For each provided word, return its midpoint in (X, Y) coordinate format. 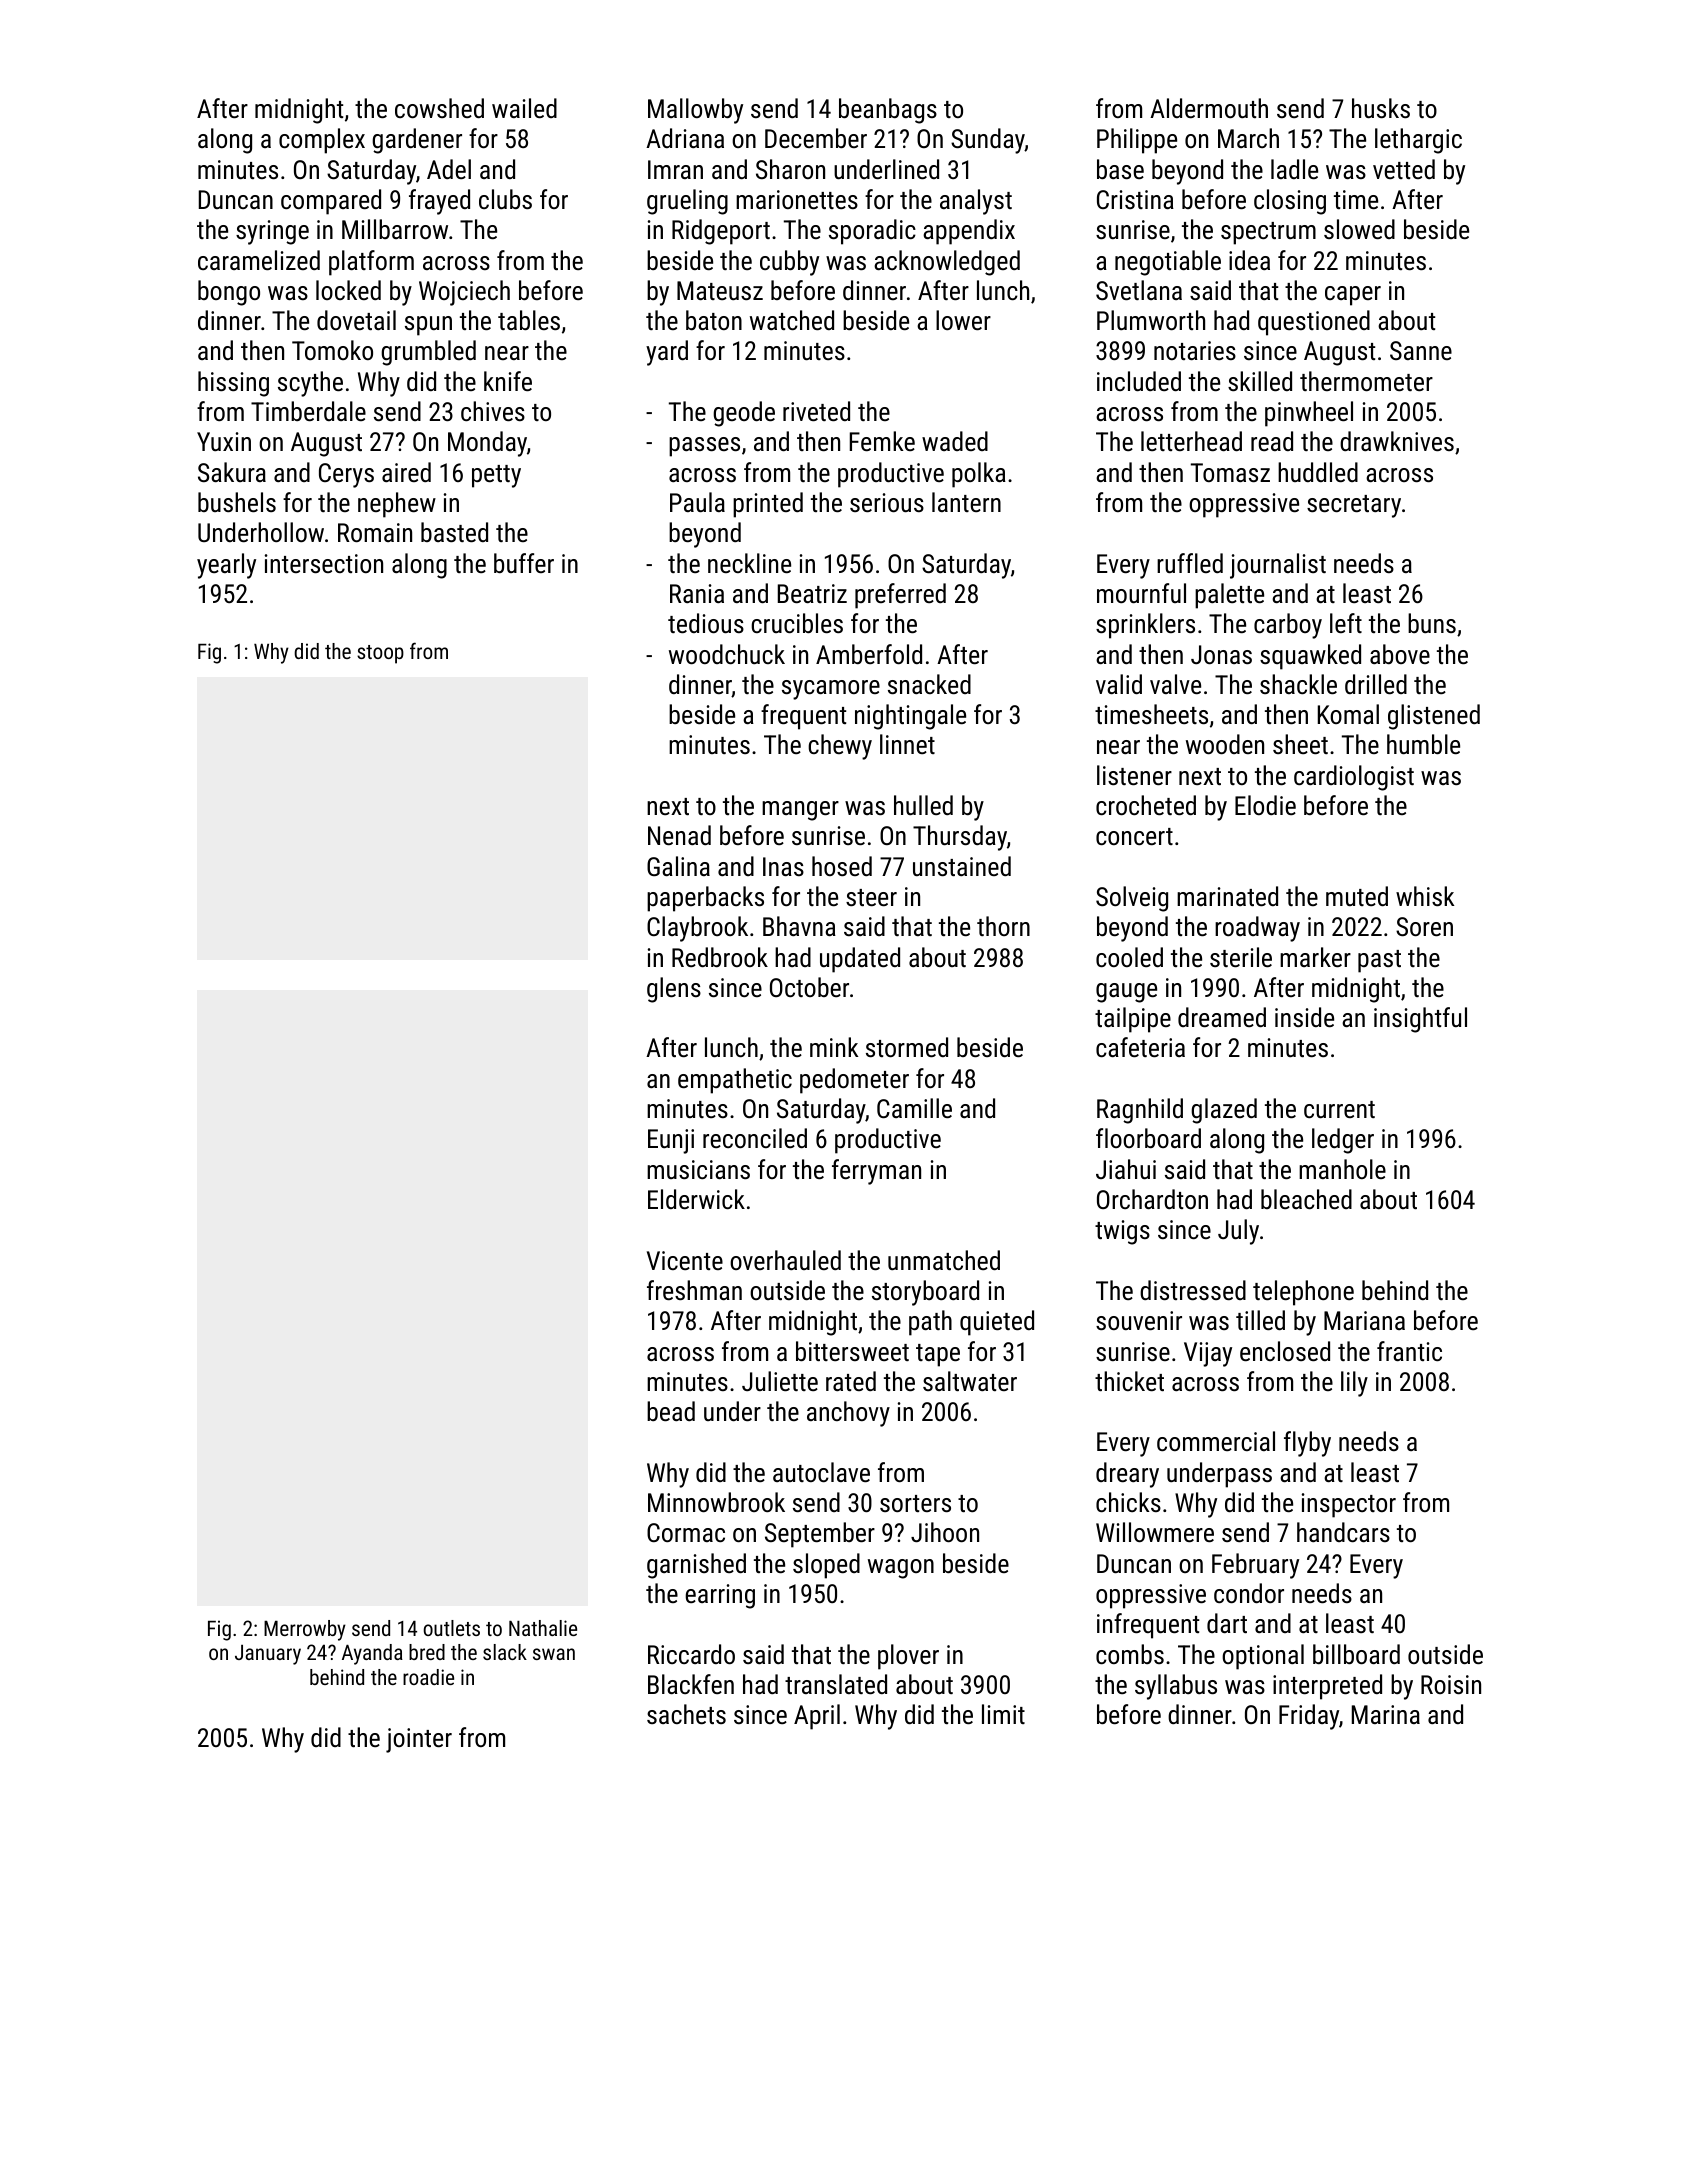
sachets (686, 1714)
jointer (419, 1740)
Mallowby (695, 111)
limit (1003, 1714)
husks (1381, 108)
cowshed (439, 108)
